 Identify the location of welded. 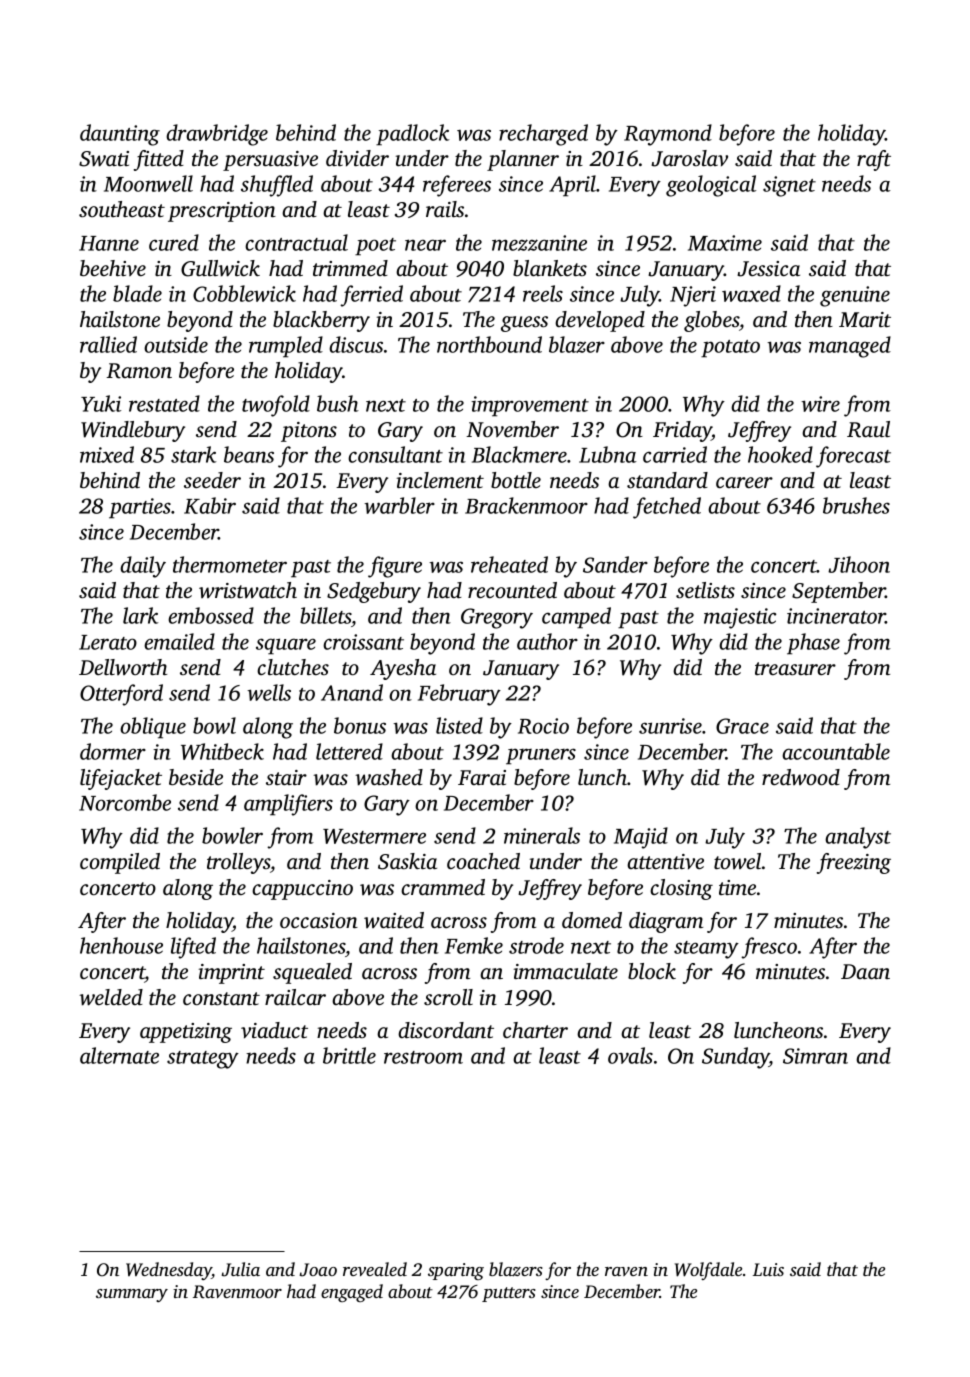
(111, 997).
